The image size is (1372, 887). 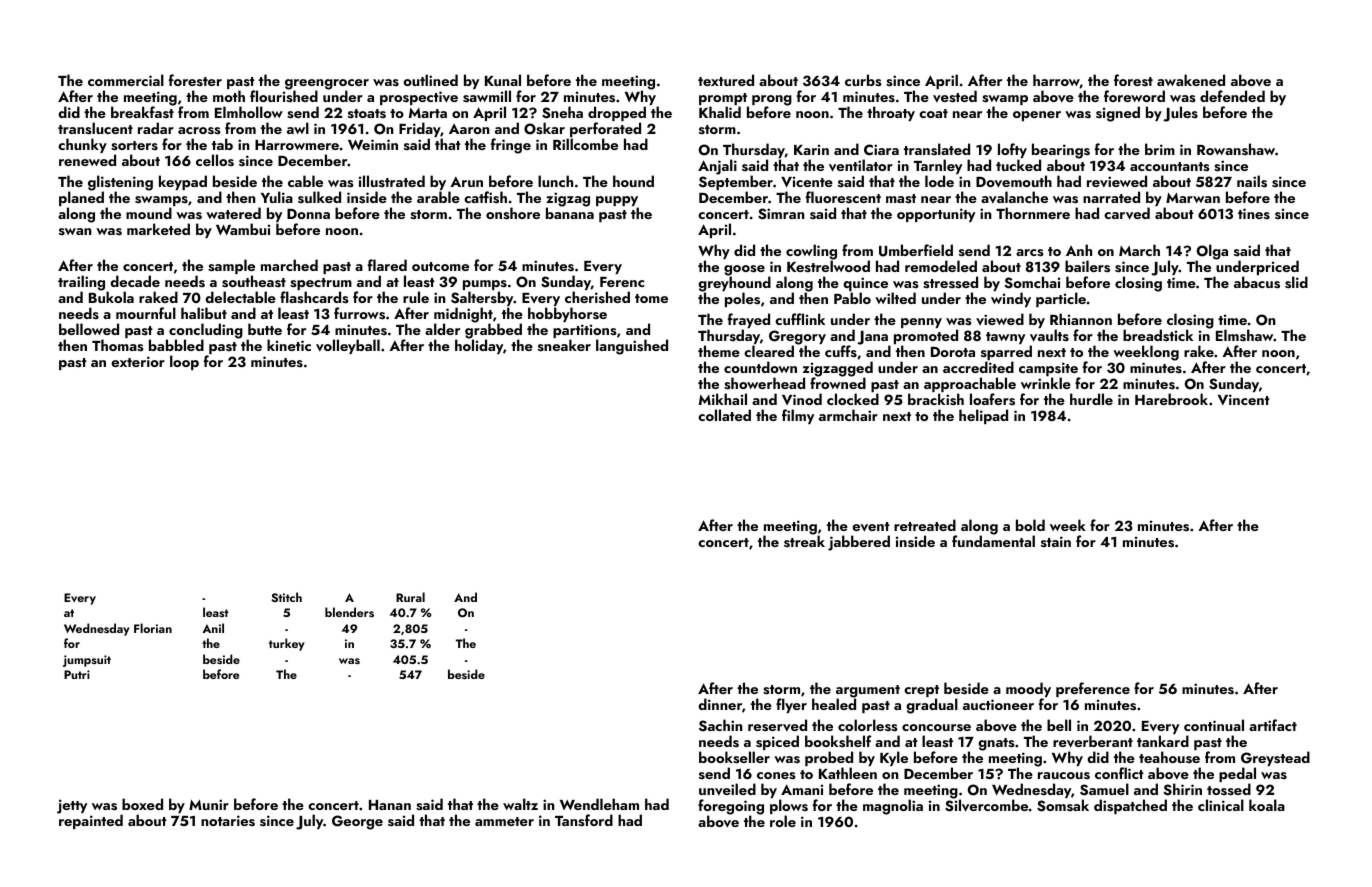 What do you see at coordinates (308, 214) in the image?
I see `Donna` at bounding box center [308, 214].
